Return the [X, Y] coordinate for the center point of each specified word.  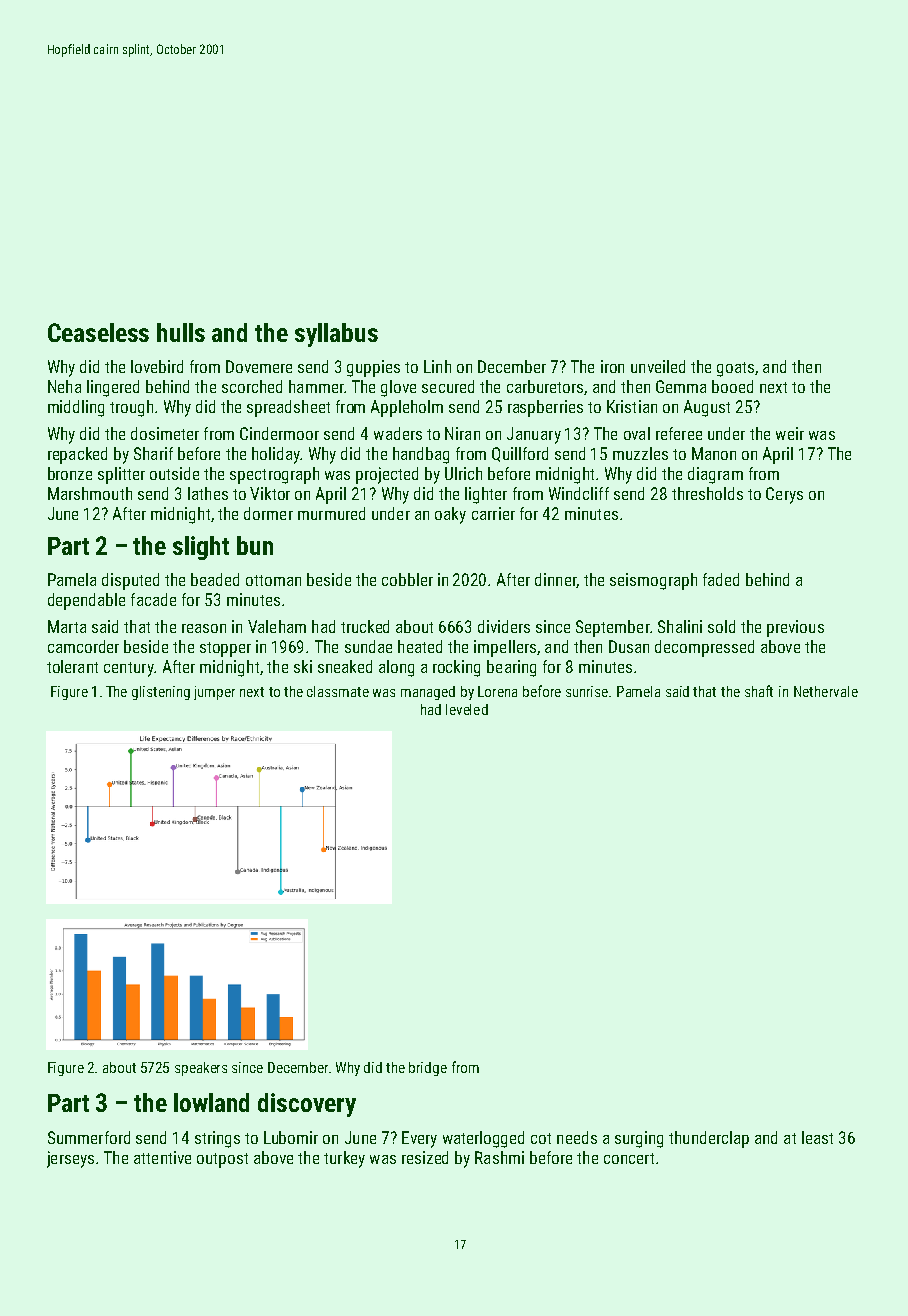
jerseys [70, 1159]
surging [639, 1139]
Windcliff [579, 493]
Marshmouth [90, 493]
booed [732, 386]
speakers [201, 1069]
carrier [493, 513]
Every [419, 1139]
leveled [467, 709]
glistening [161, 693]
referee [679, 433]
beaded [215, 579]
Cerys [784, 495]
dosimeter [165, 433]
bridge [428, 1069]
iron [612, 366]
